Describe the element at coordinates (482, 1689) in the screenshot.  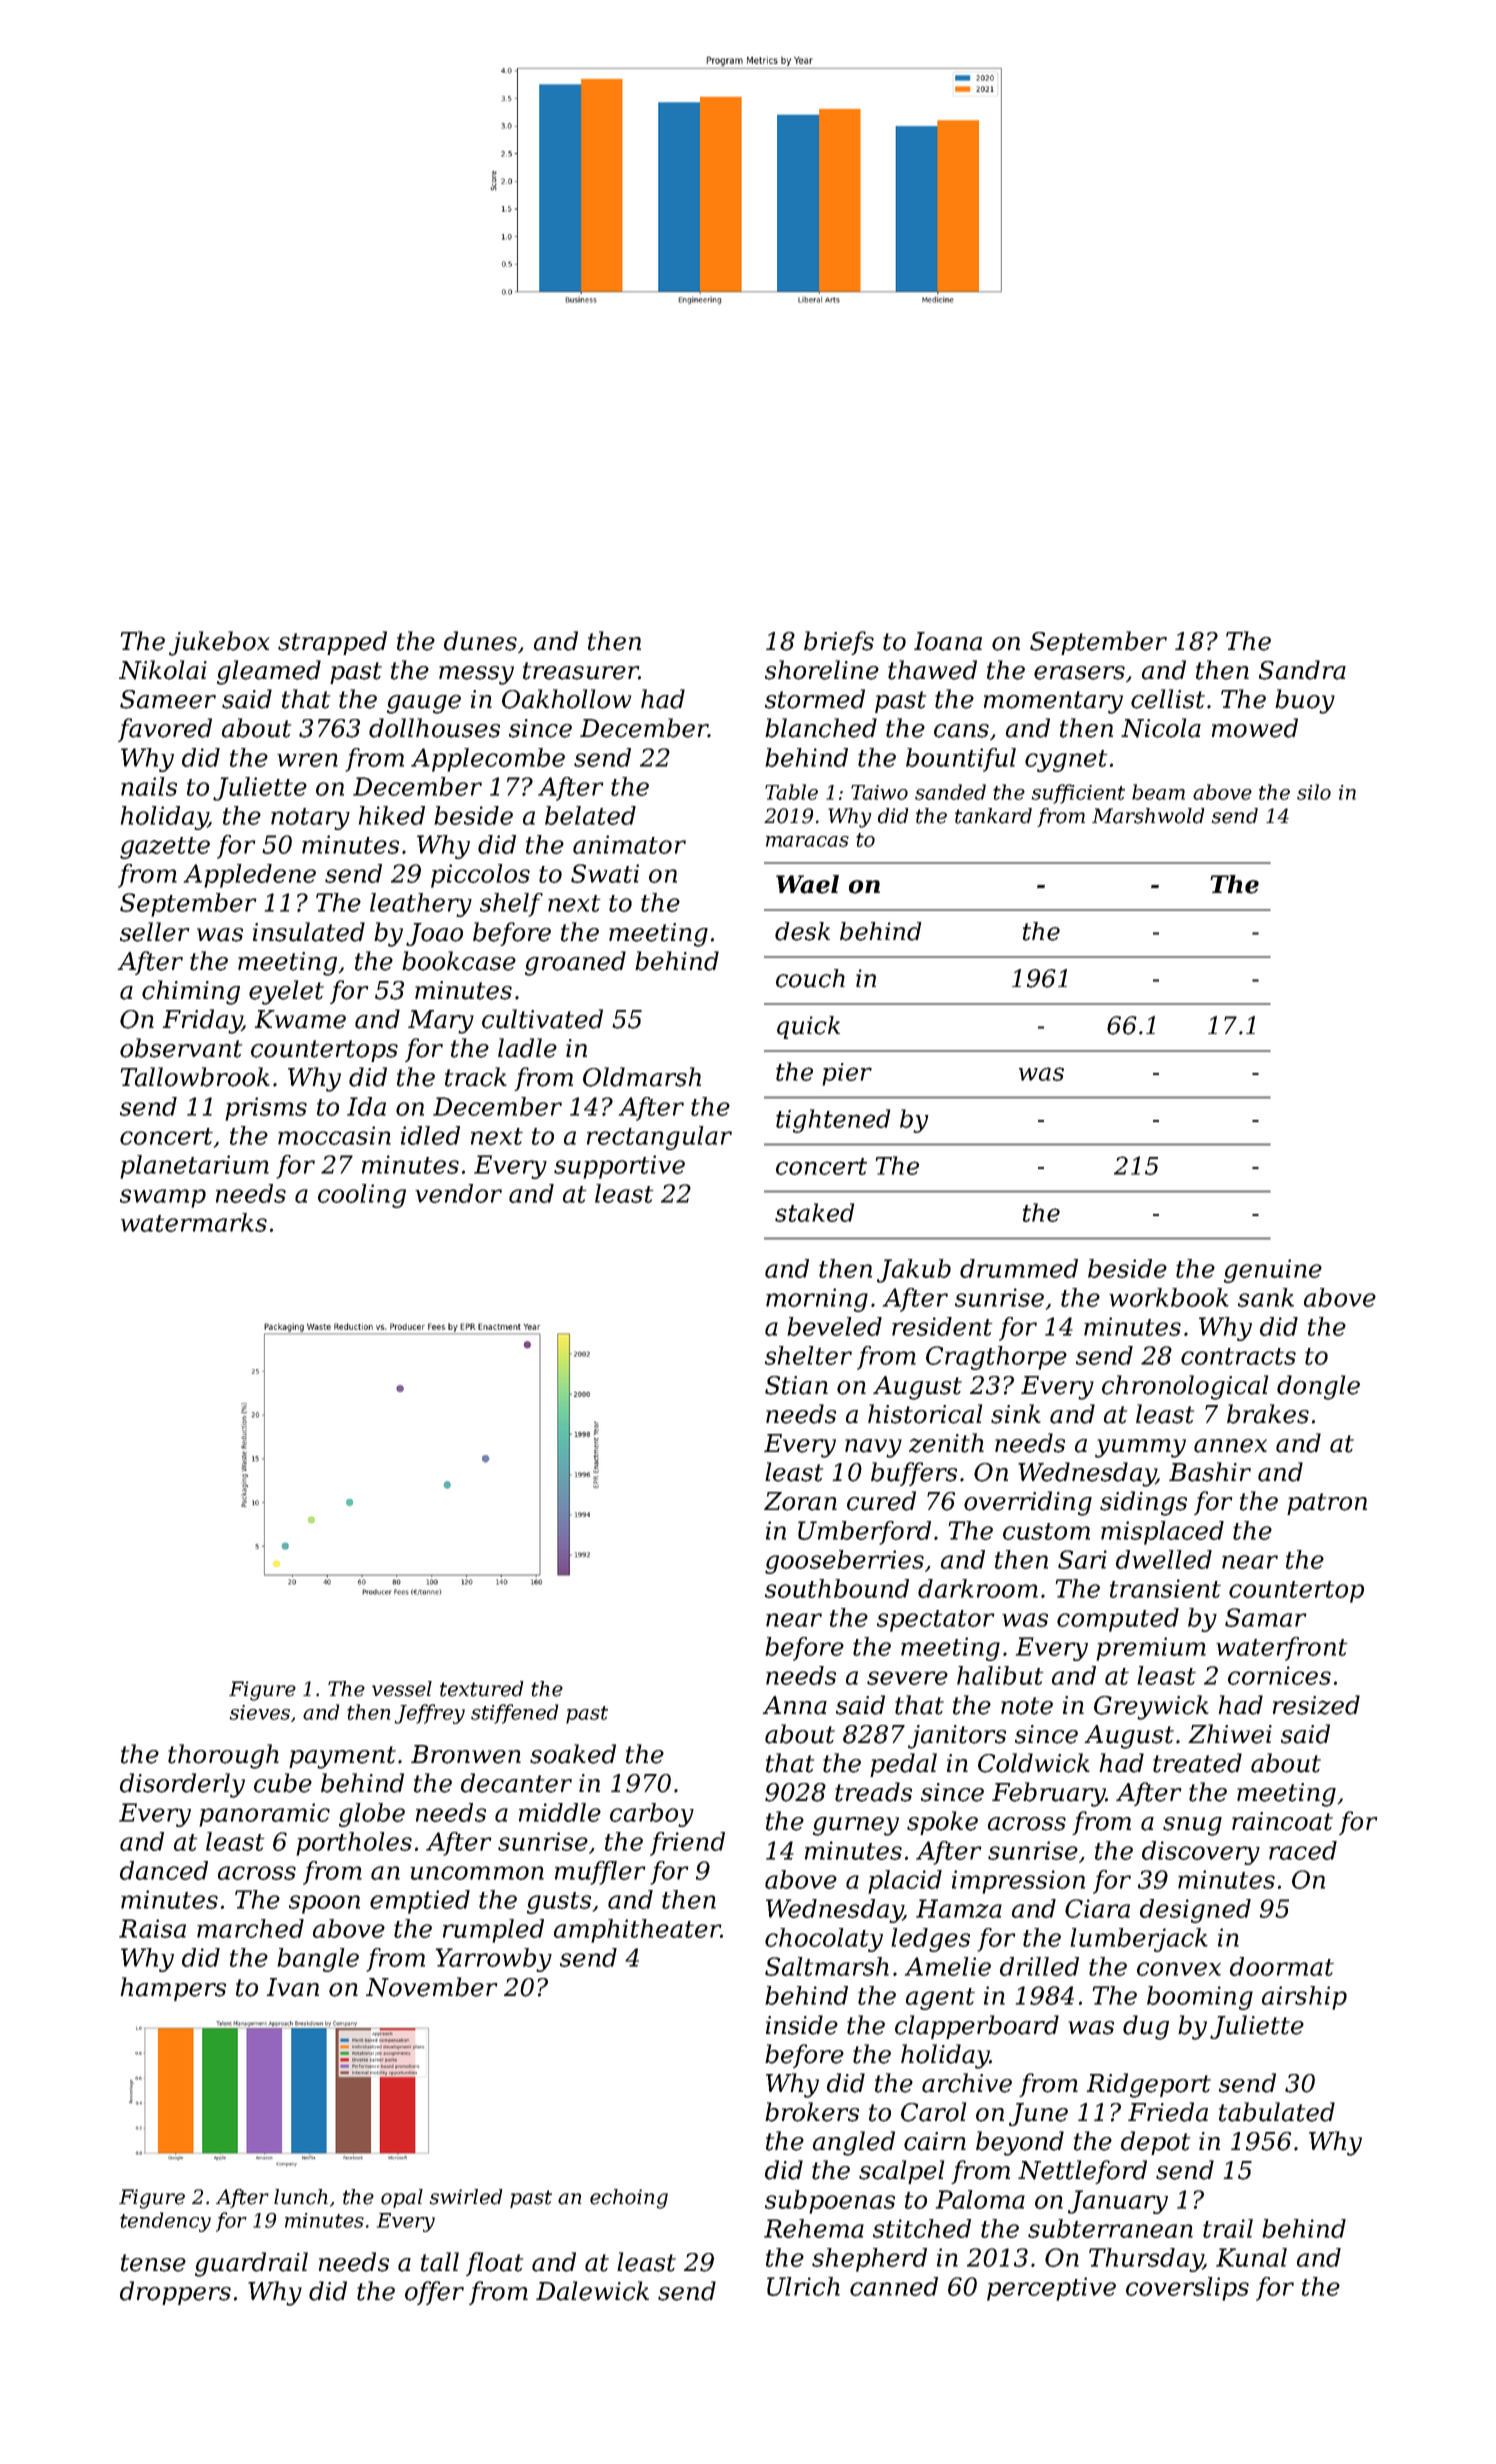
I see `textured` at that location.
